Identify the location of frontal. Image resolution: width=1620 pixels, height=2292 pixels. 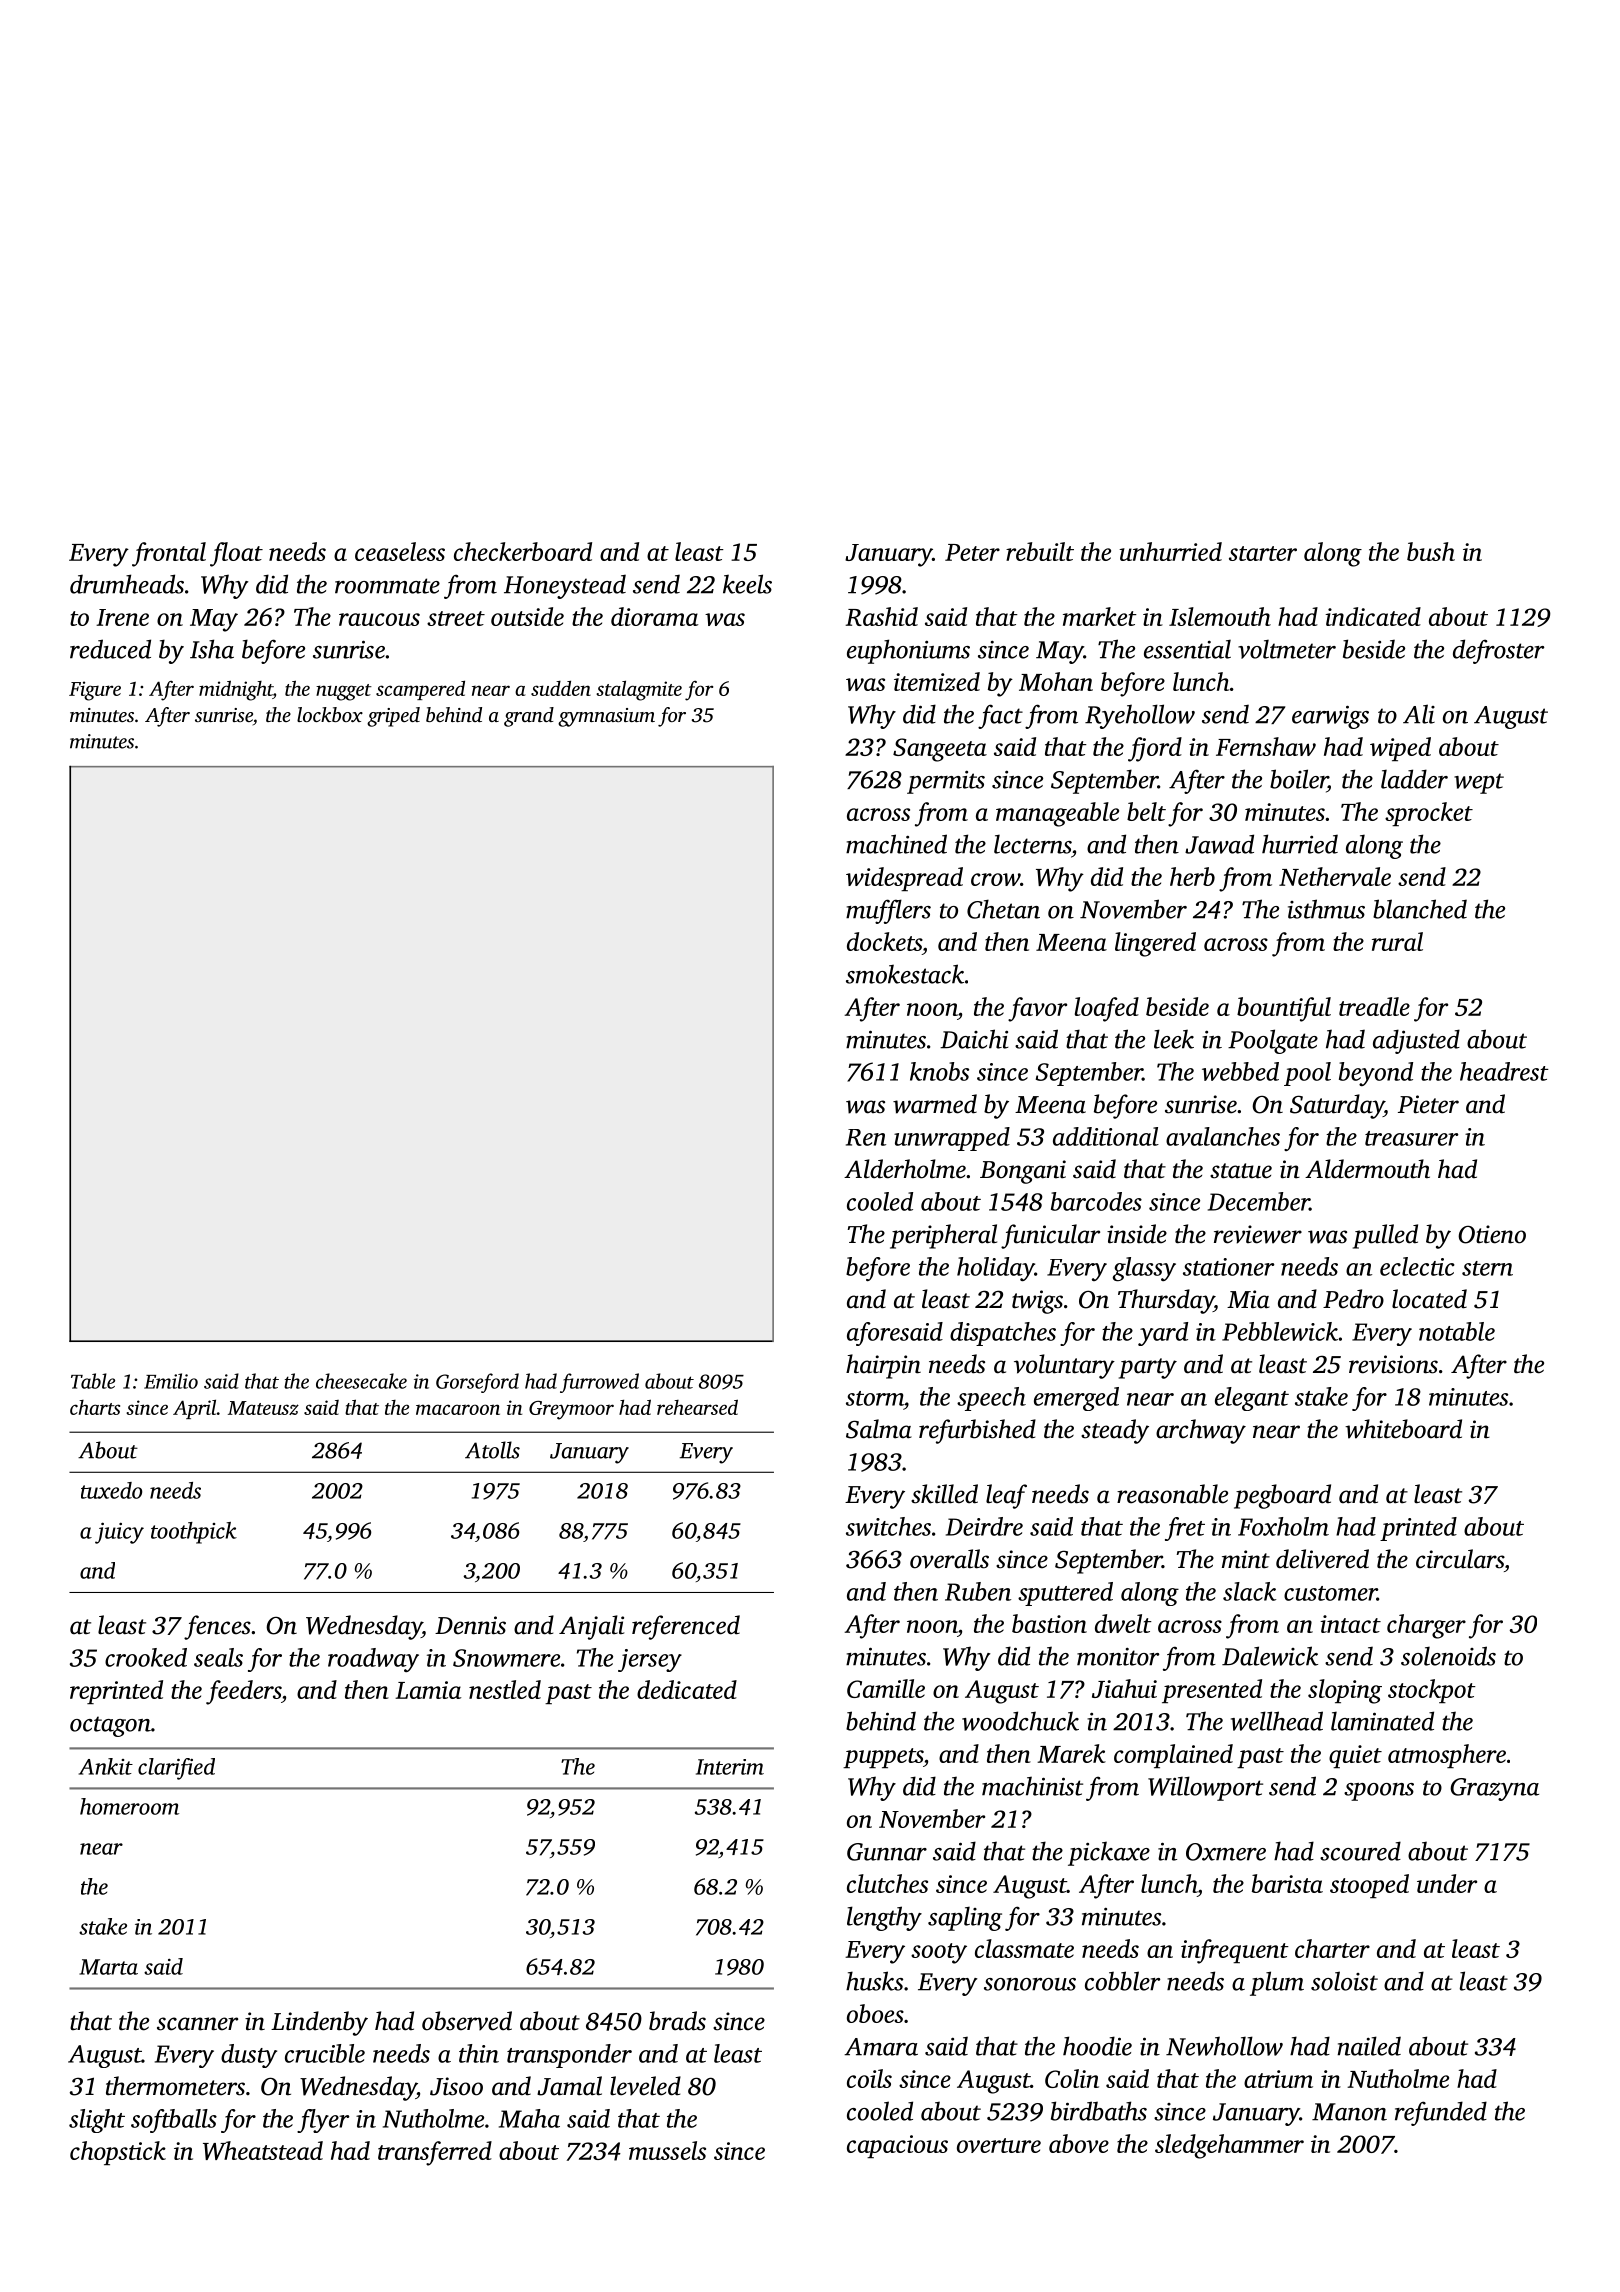
(169, 554).
